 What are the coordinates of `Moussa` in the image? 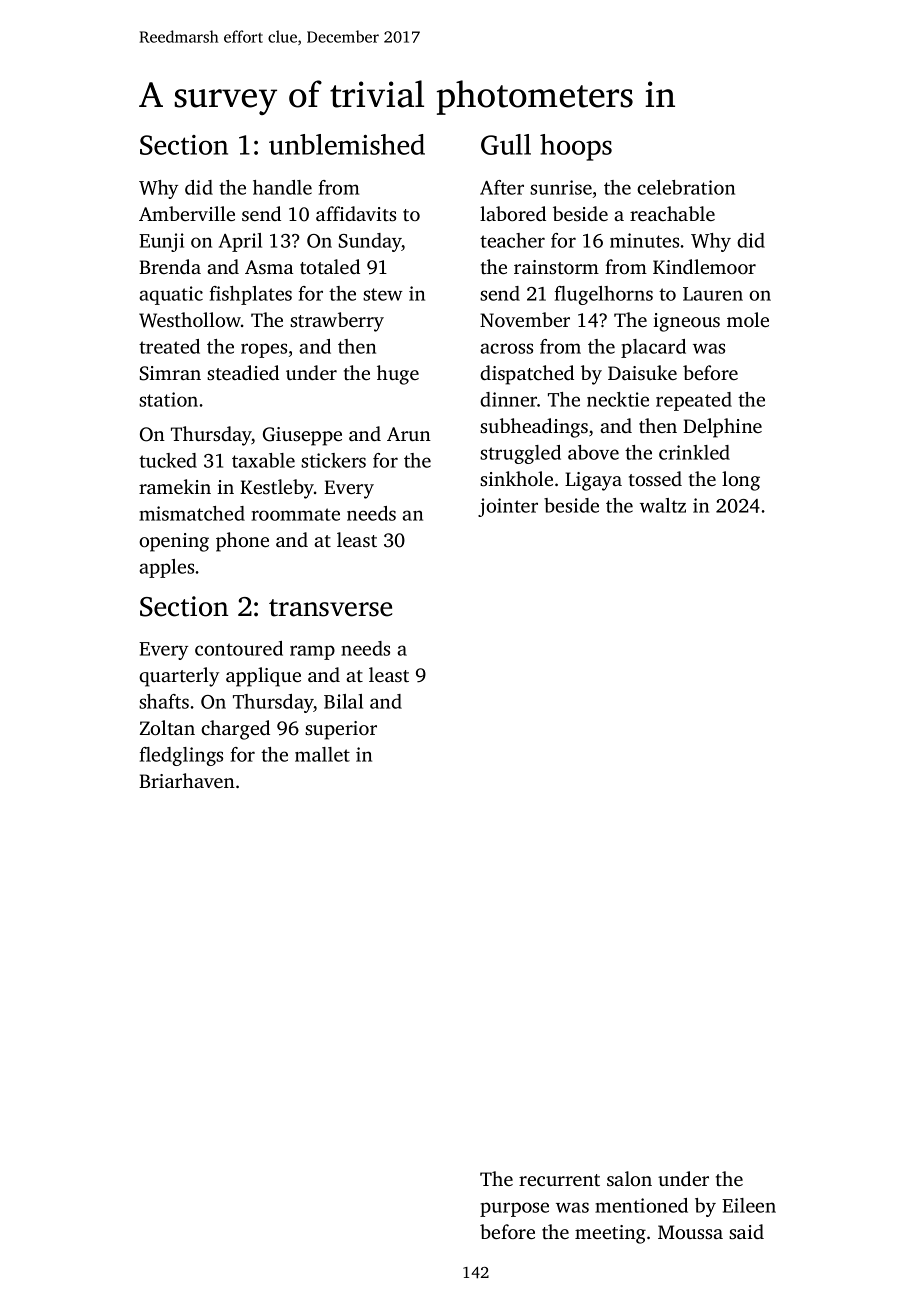 It's located at (690, 1232).
